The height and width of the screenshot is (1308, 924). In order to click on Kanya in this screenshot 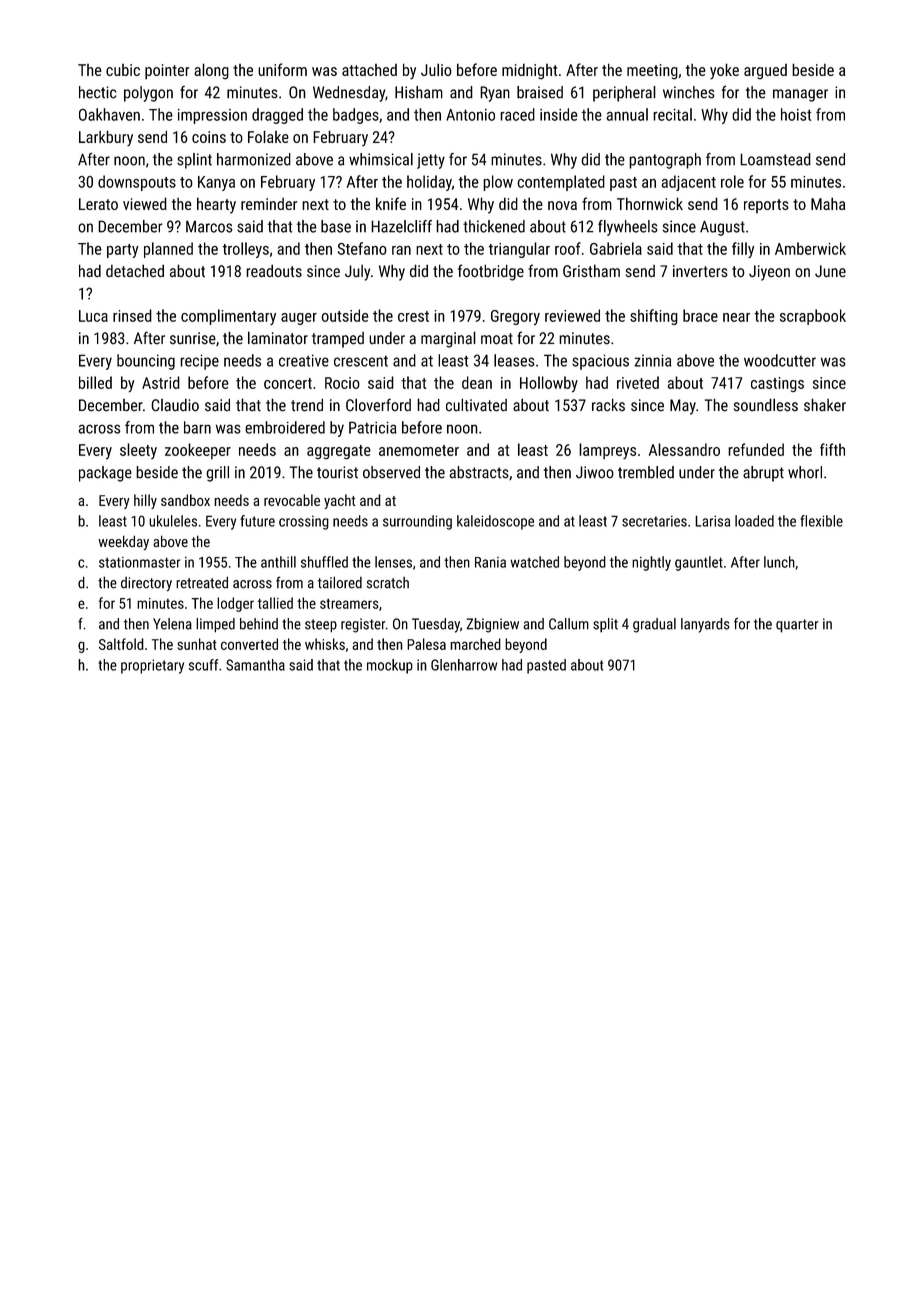, I will do `click(216, 183)`.
